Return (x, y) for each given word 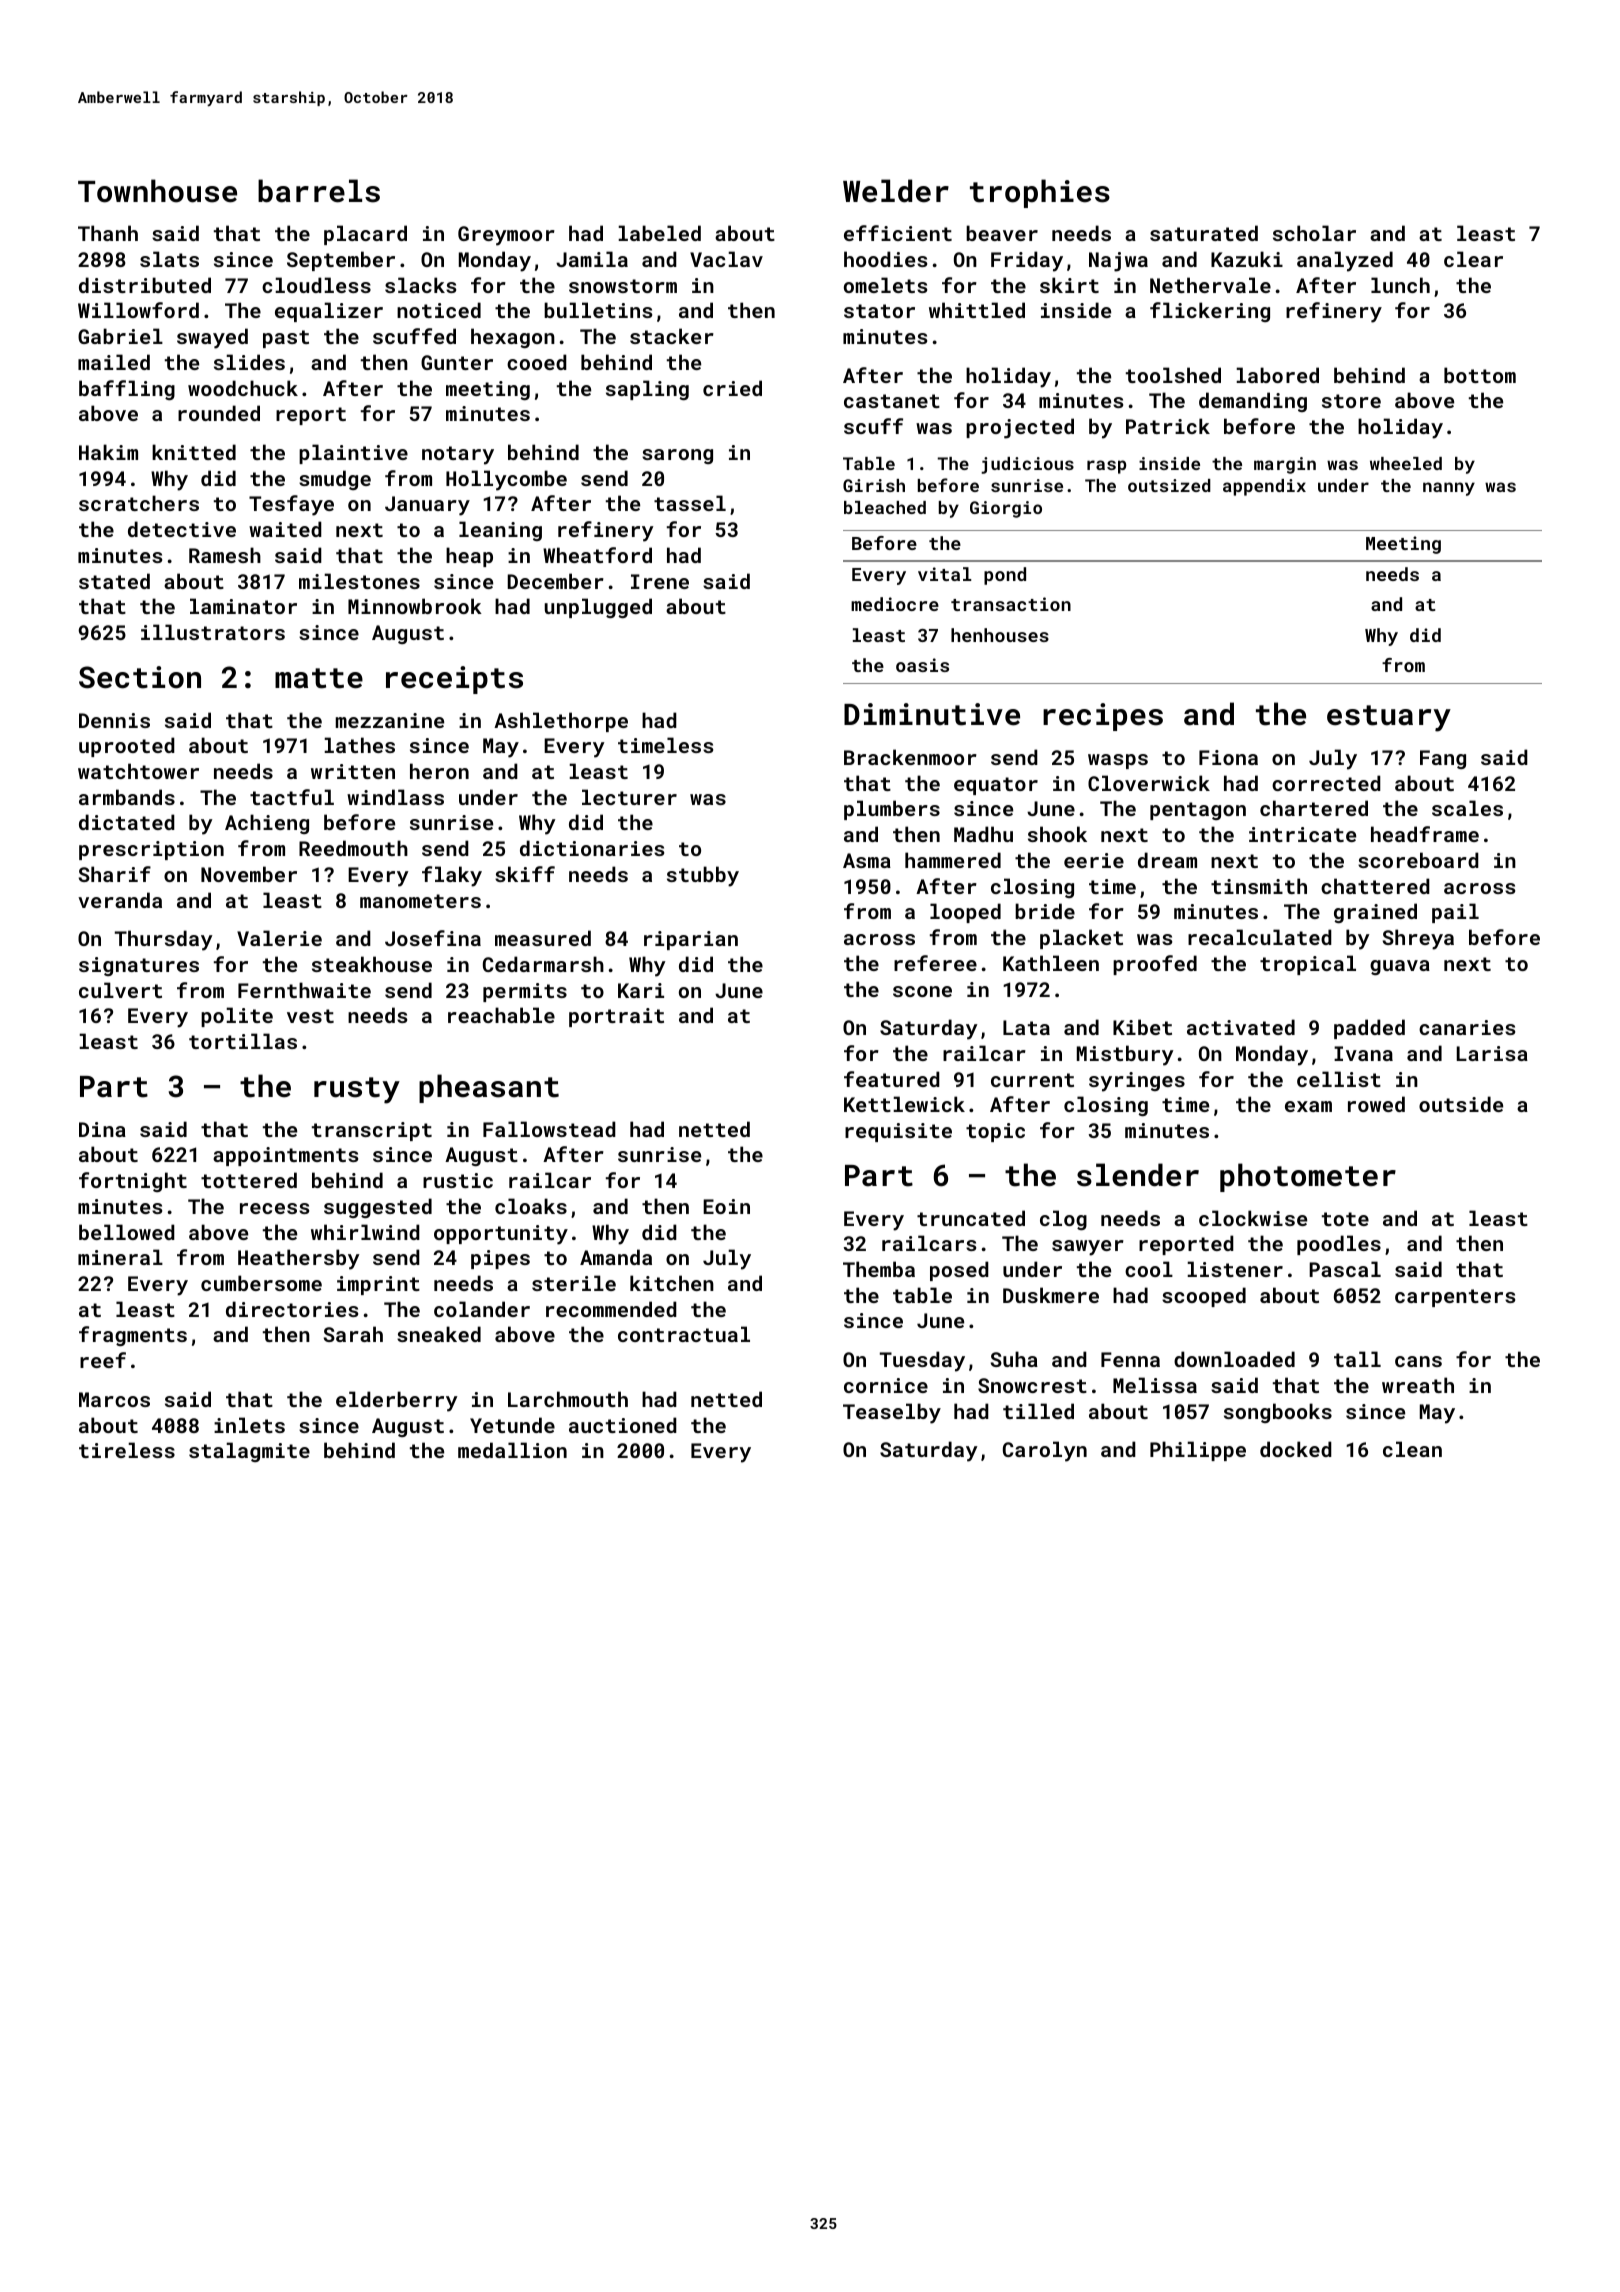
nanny (1449, 489)
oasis (922, 665)
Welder (896, 191)
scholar (1314, 233)
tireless (127, 1450)
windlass (395, 797)
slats (169, 259)
